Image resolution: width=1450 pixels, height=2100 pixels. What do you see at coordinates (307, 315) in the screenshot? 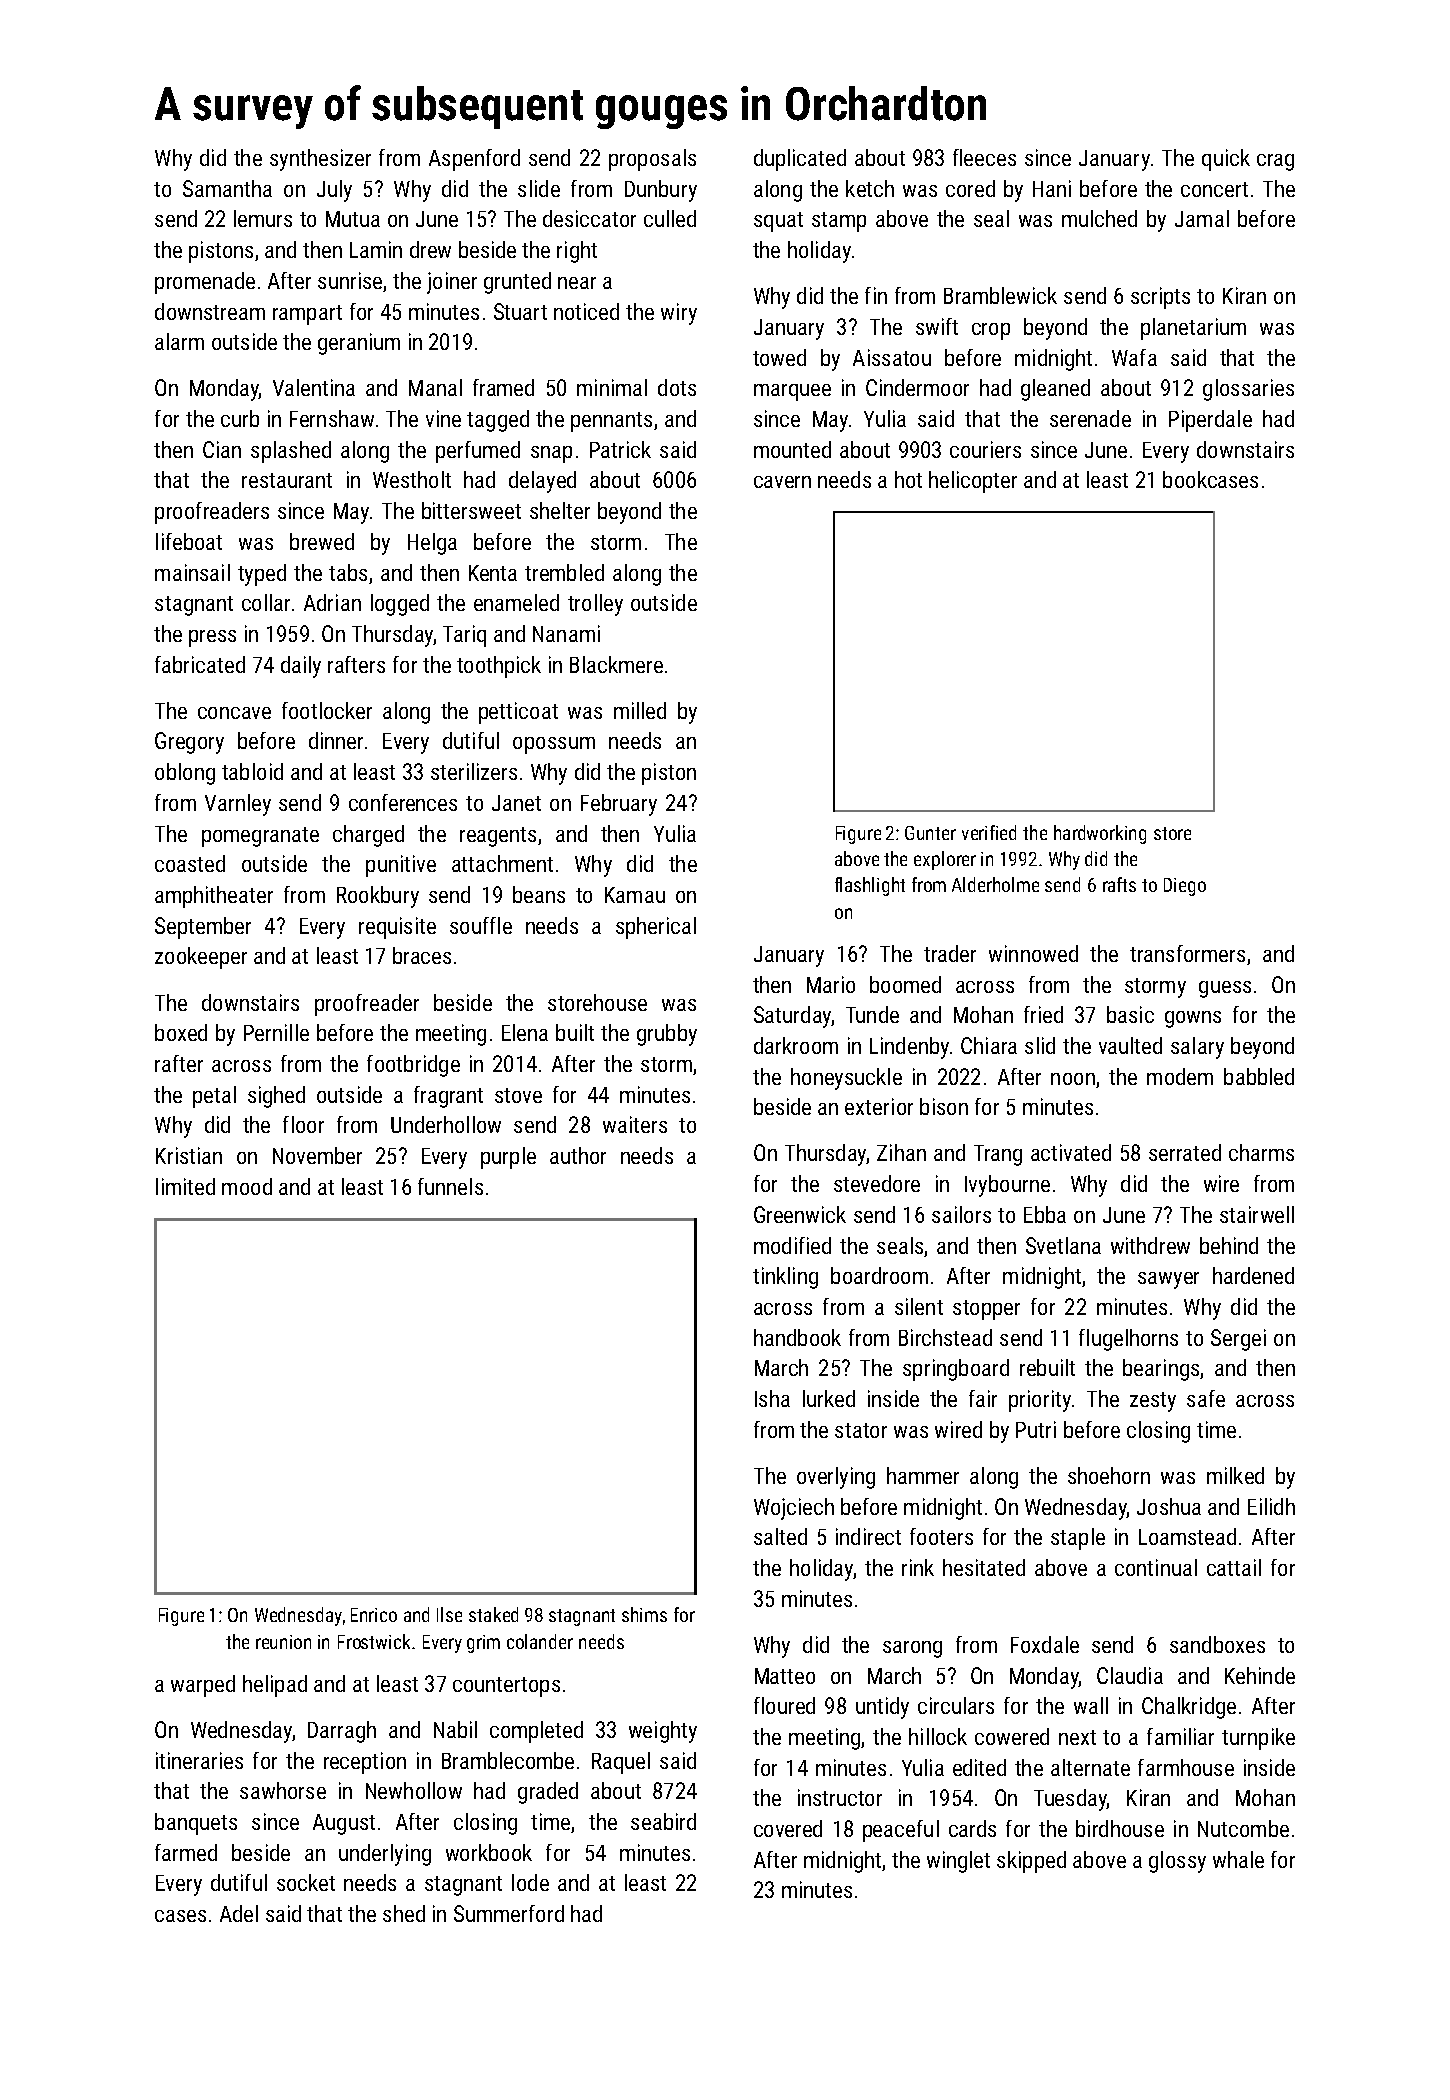
I see `rampart` at bounding box center [307, 315].
